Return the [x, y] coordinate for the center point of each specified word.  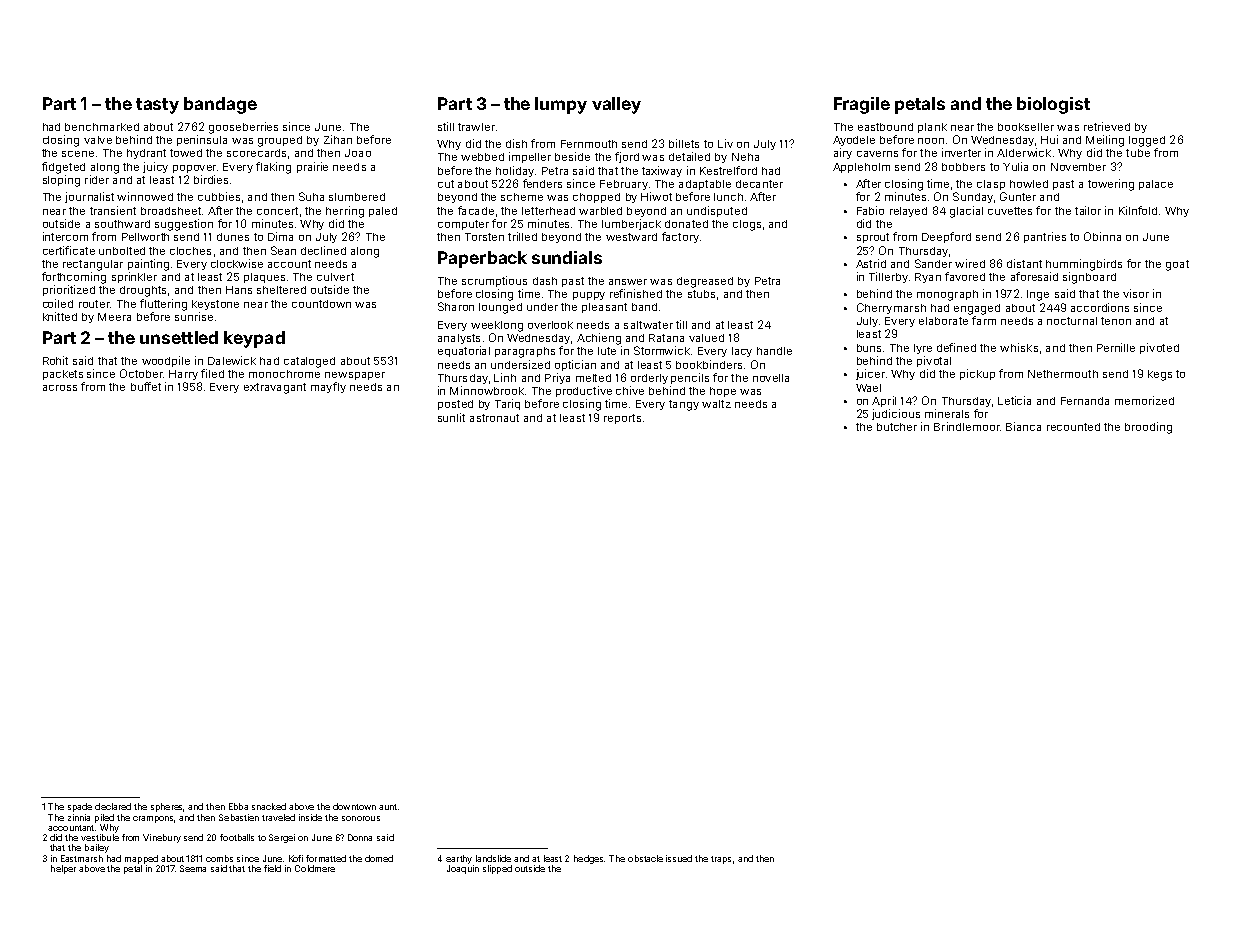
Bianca [1023, 426]
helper [63, 869]
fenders [542, 183]
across [60, 388]
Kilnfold [1138, 210]
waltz [716, 404]
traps [721, 860]
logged [1147, 141]
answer [628, 282]
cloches [190, 251]
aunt [388, 807]
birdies [211, 179]
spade [80, 807]
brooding [1148, 428]
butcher [897, 427]
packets [63, 375]
